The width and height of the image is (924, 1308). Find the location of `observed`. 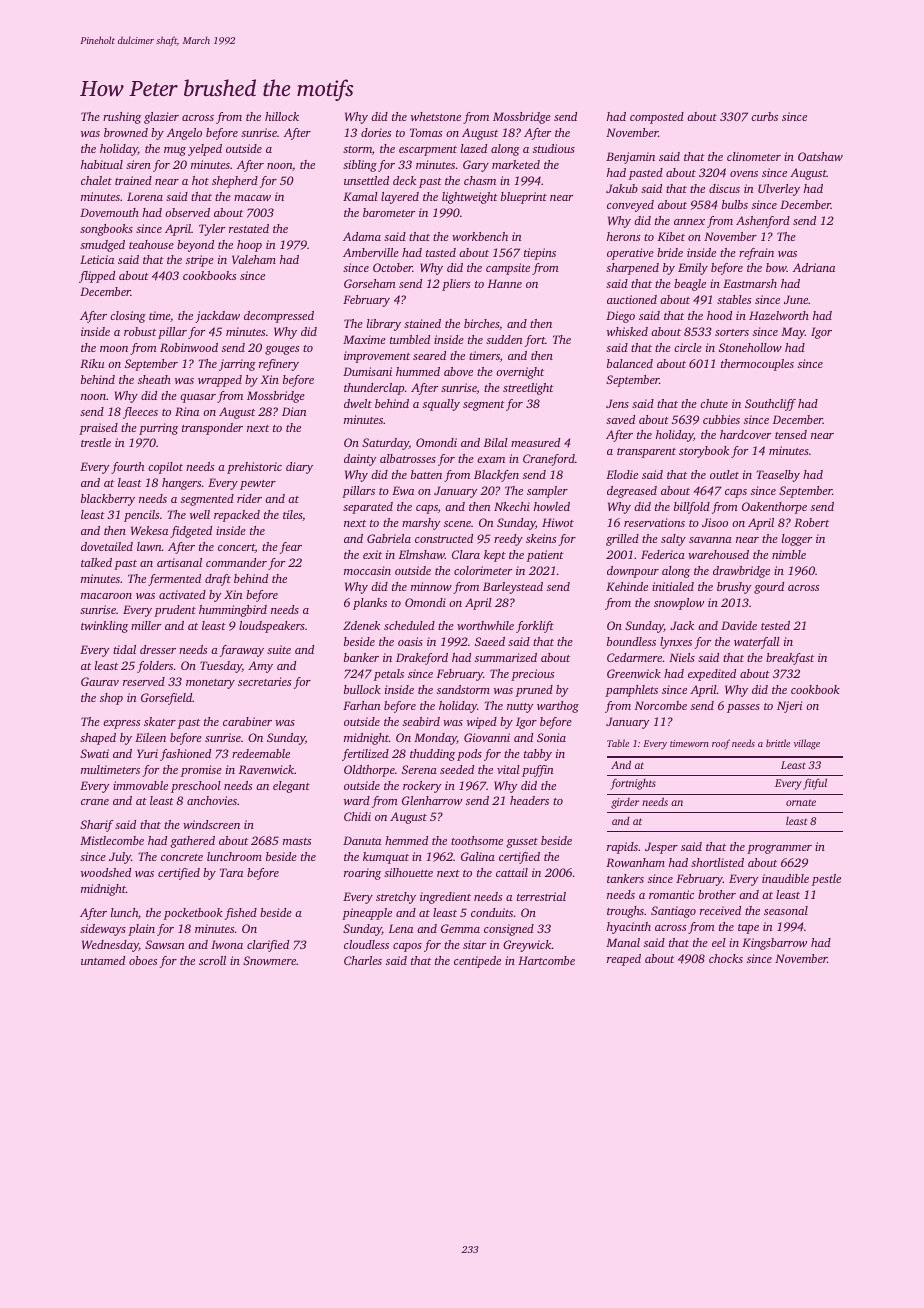

observed is located at coordinates (187, 212).
